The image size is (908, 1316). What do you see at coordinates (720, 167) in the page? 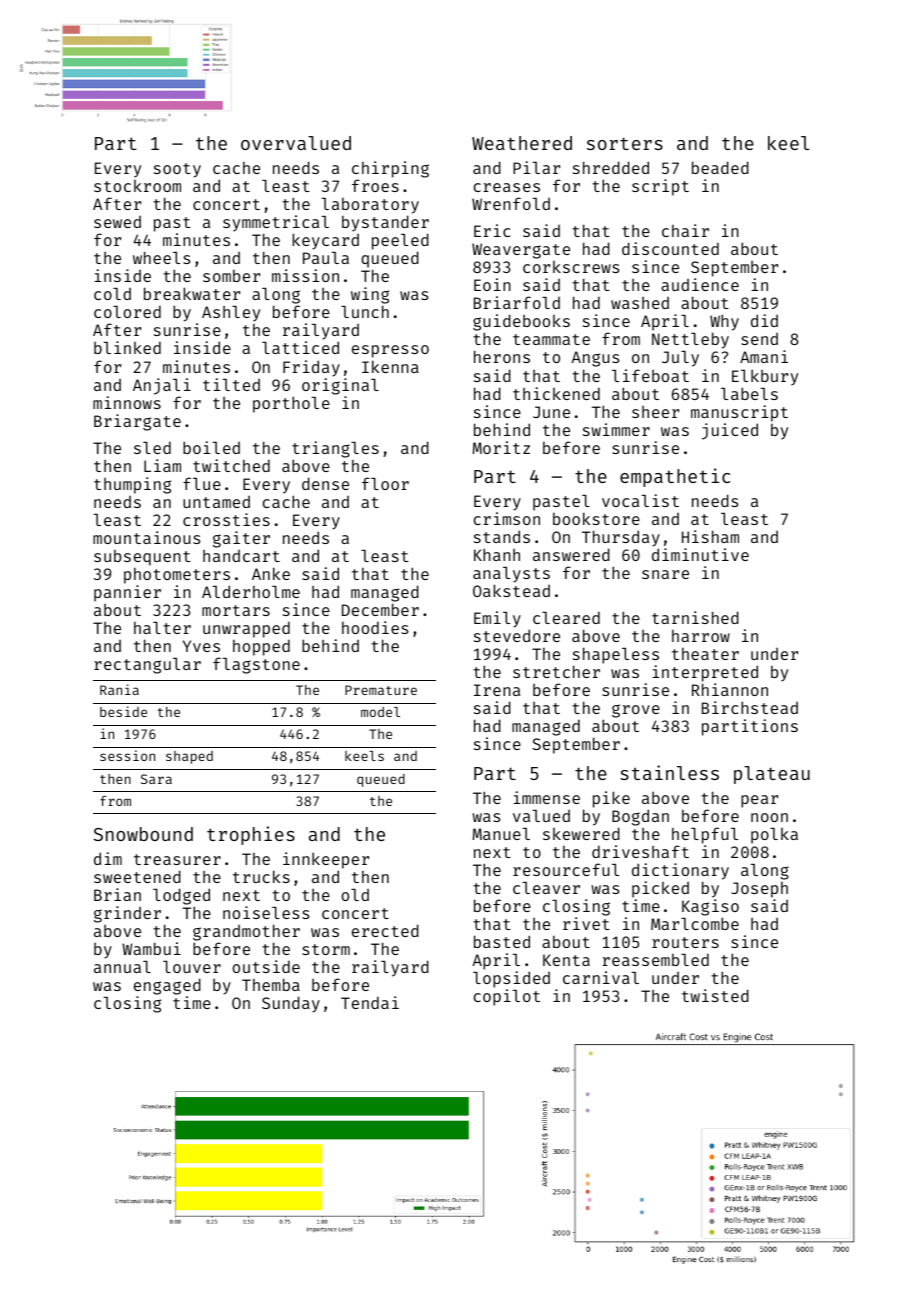
I see `beaded` at bounding box center [720, 167].
